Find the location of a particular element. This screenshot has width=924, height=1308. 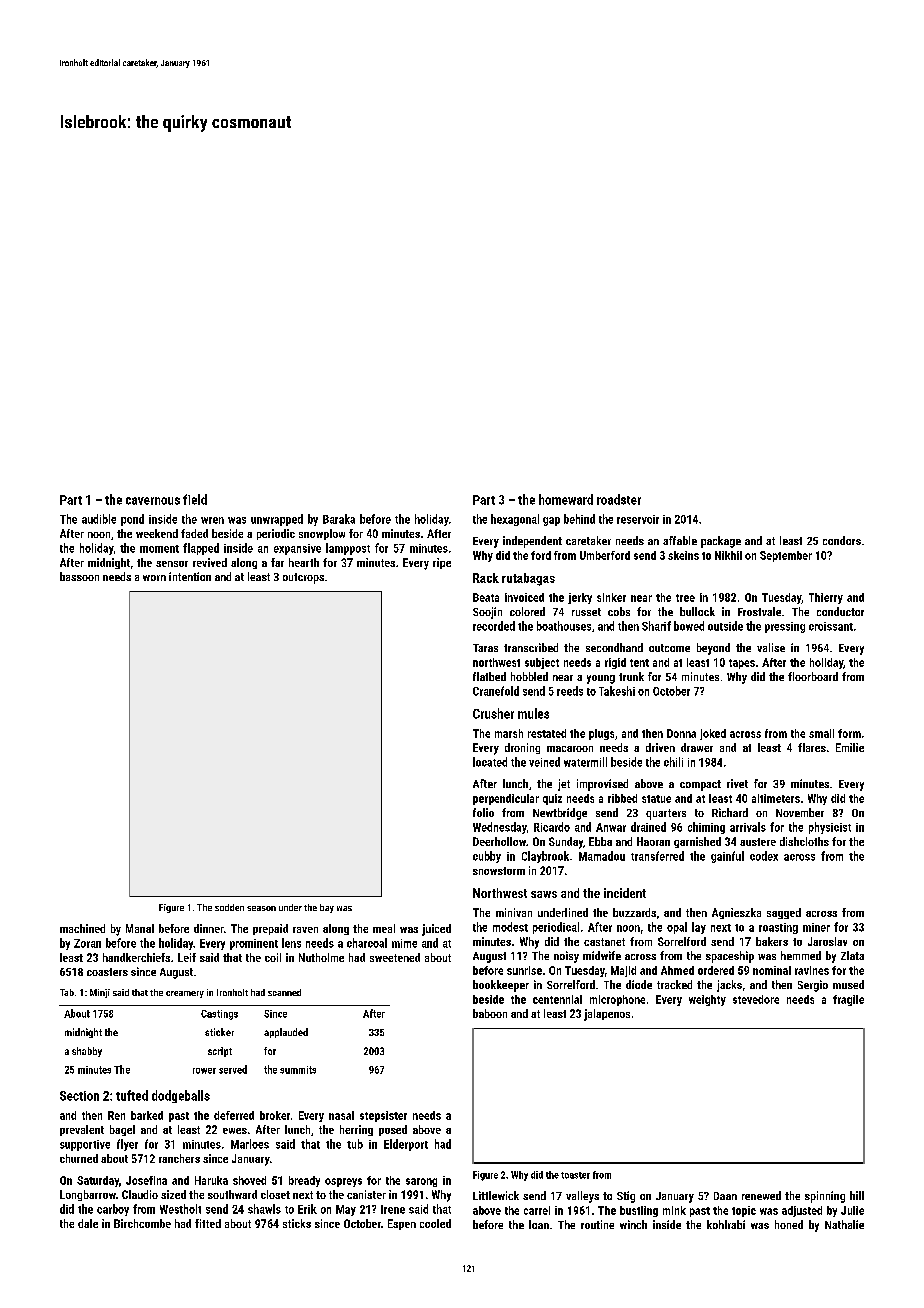

dinner is located at coordinates (209, 928).
